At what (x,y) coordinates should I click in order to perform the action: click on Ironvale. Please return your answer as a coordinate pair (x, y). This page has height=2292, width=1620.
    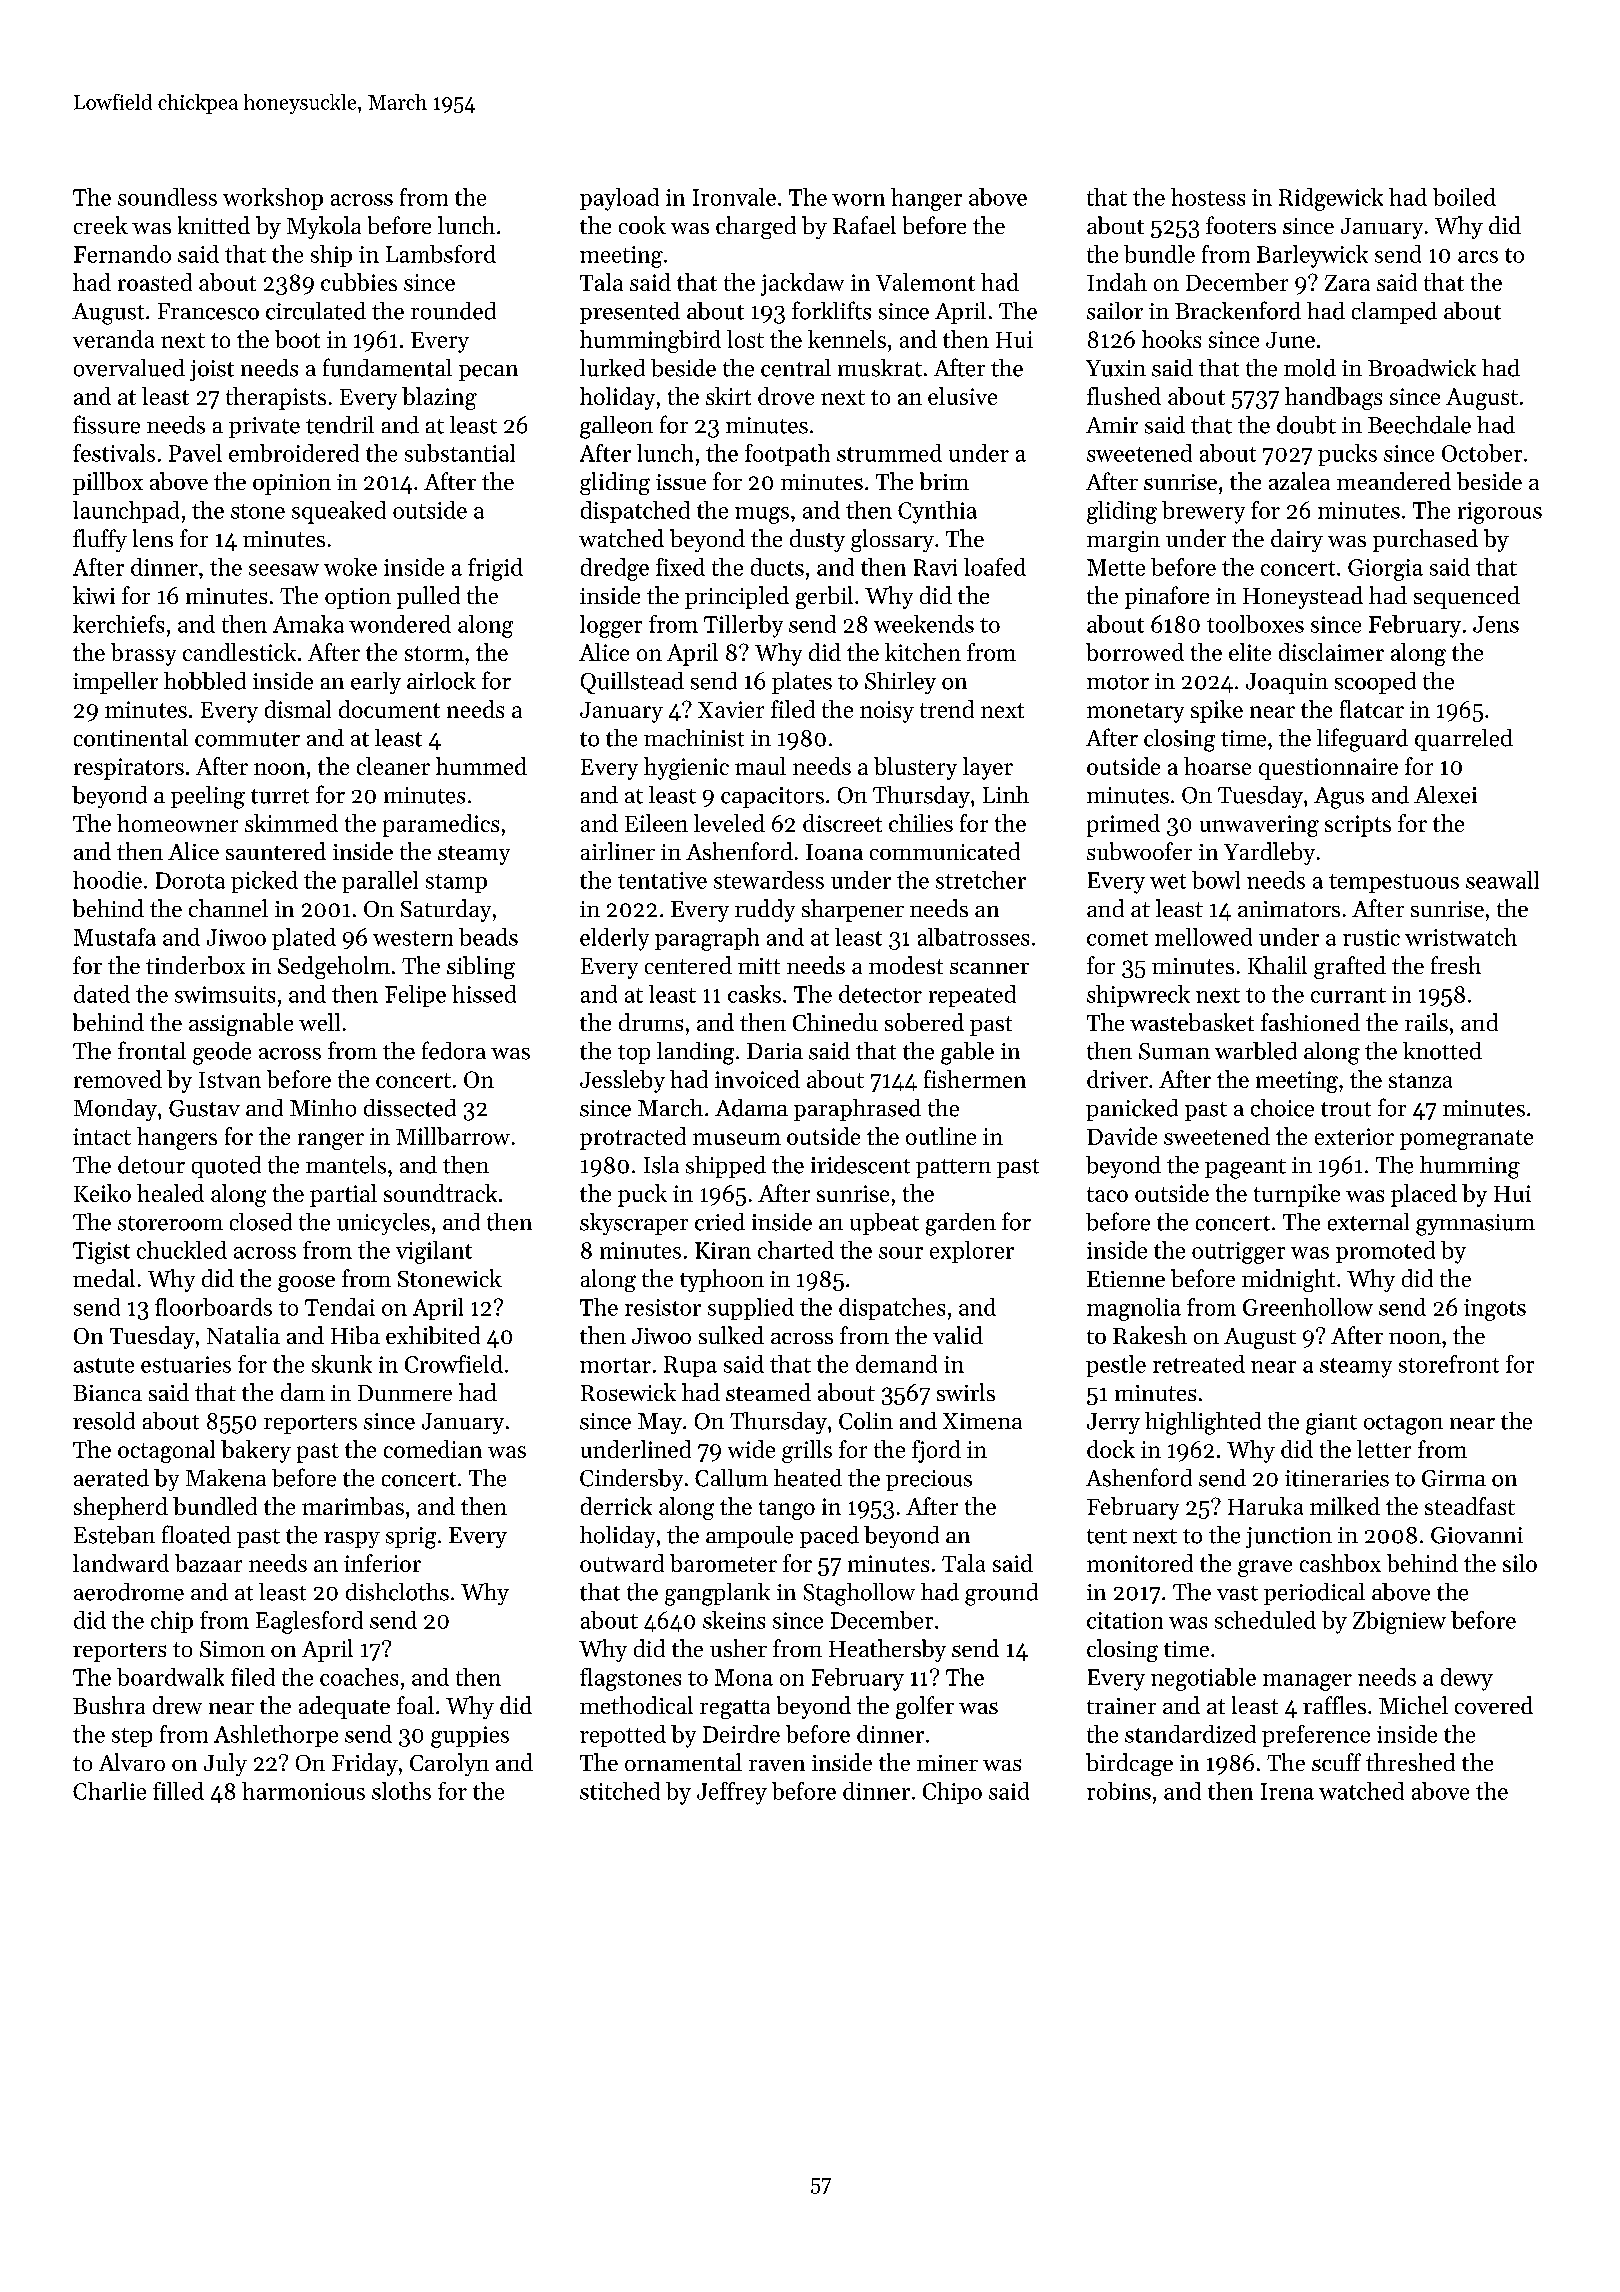
    Looking at the image, I should click on (734, 197).
